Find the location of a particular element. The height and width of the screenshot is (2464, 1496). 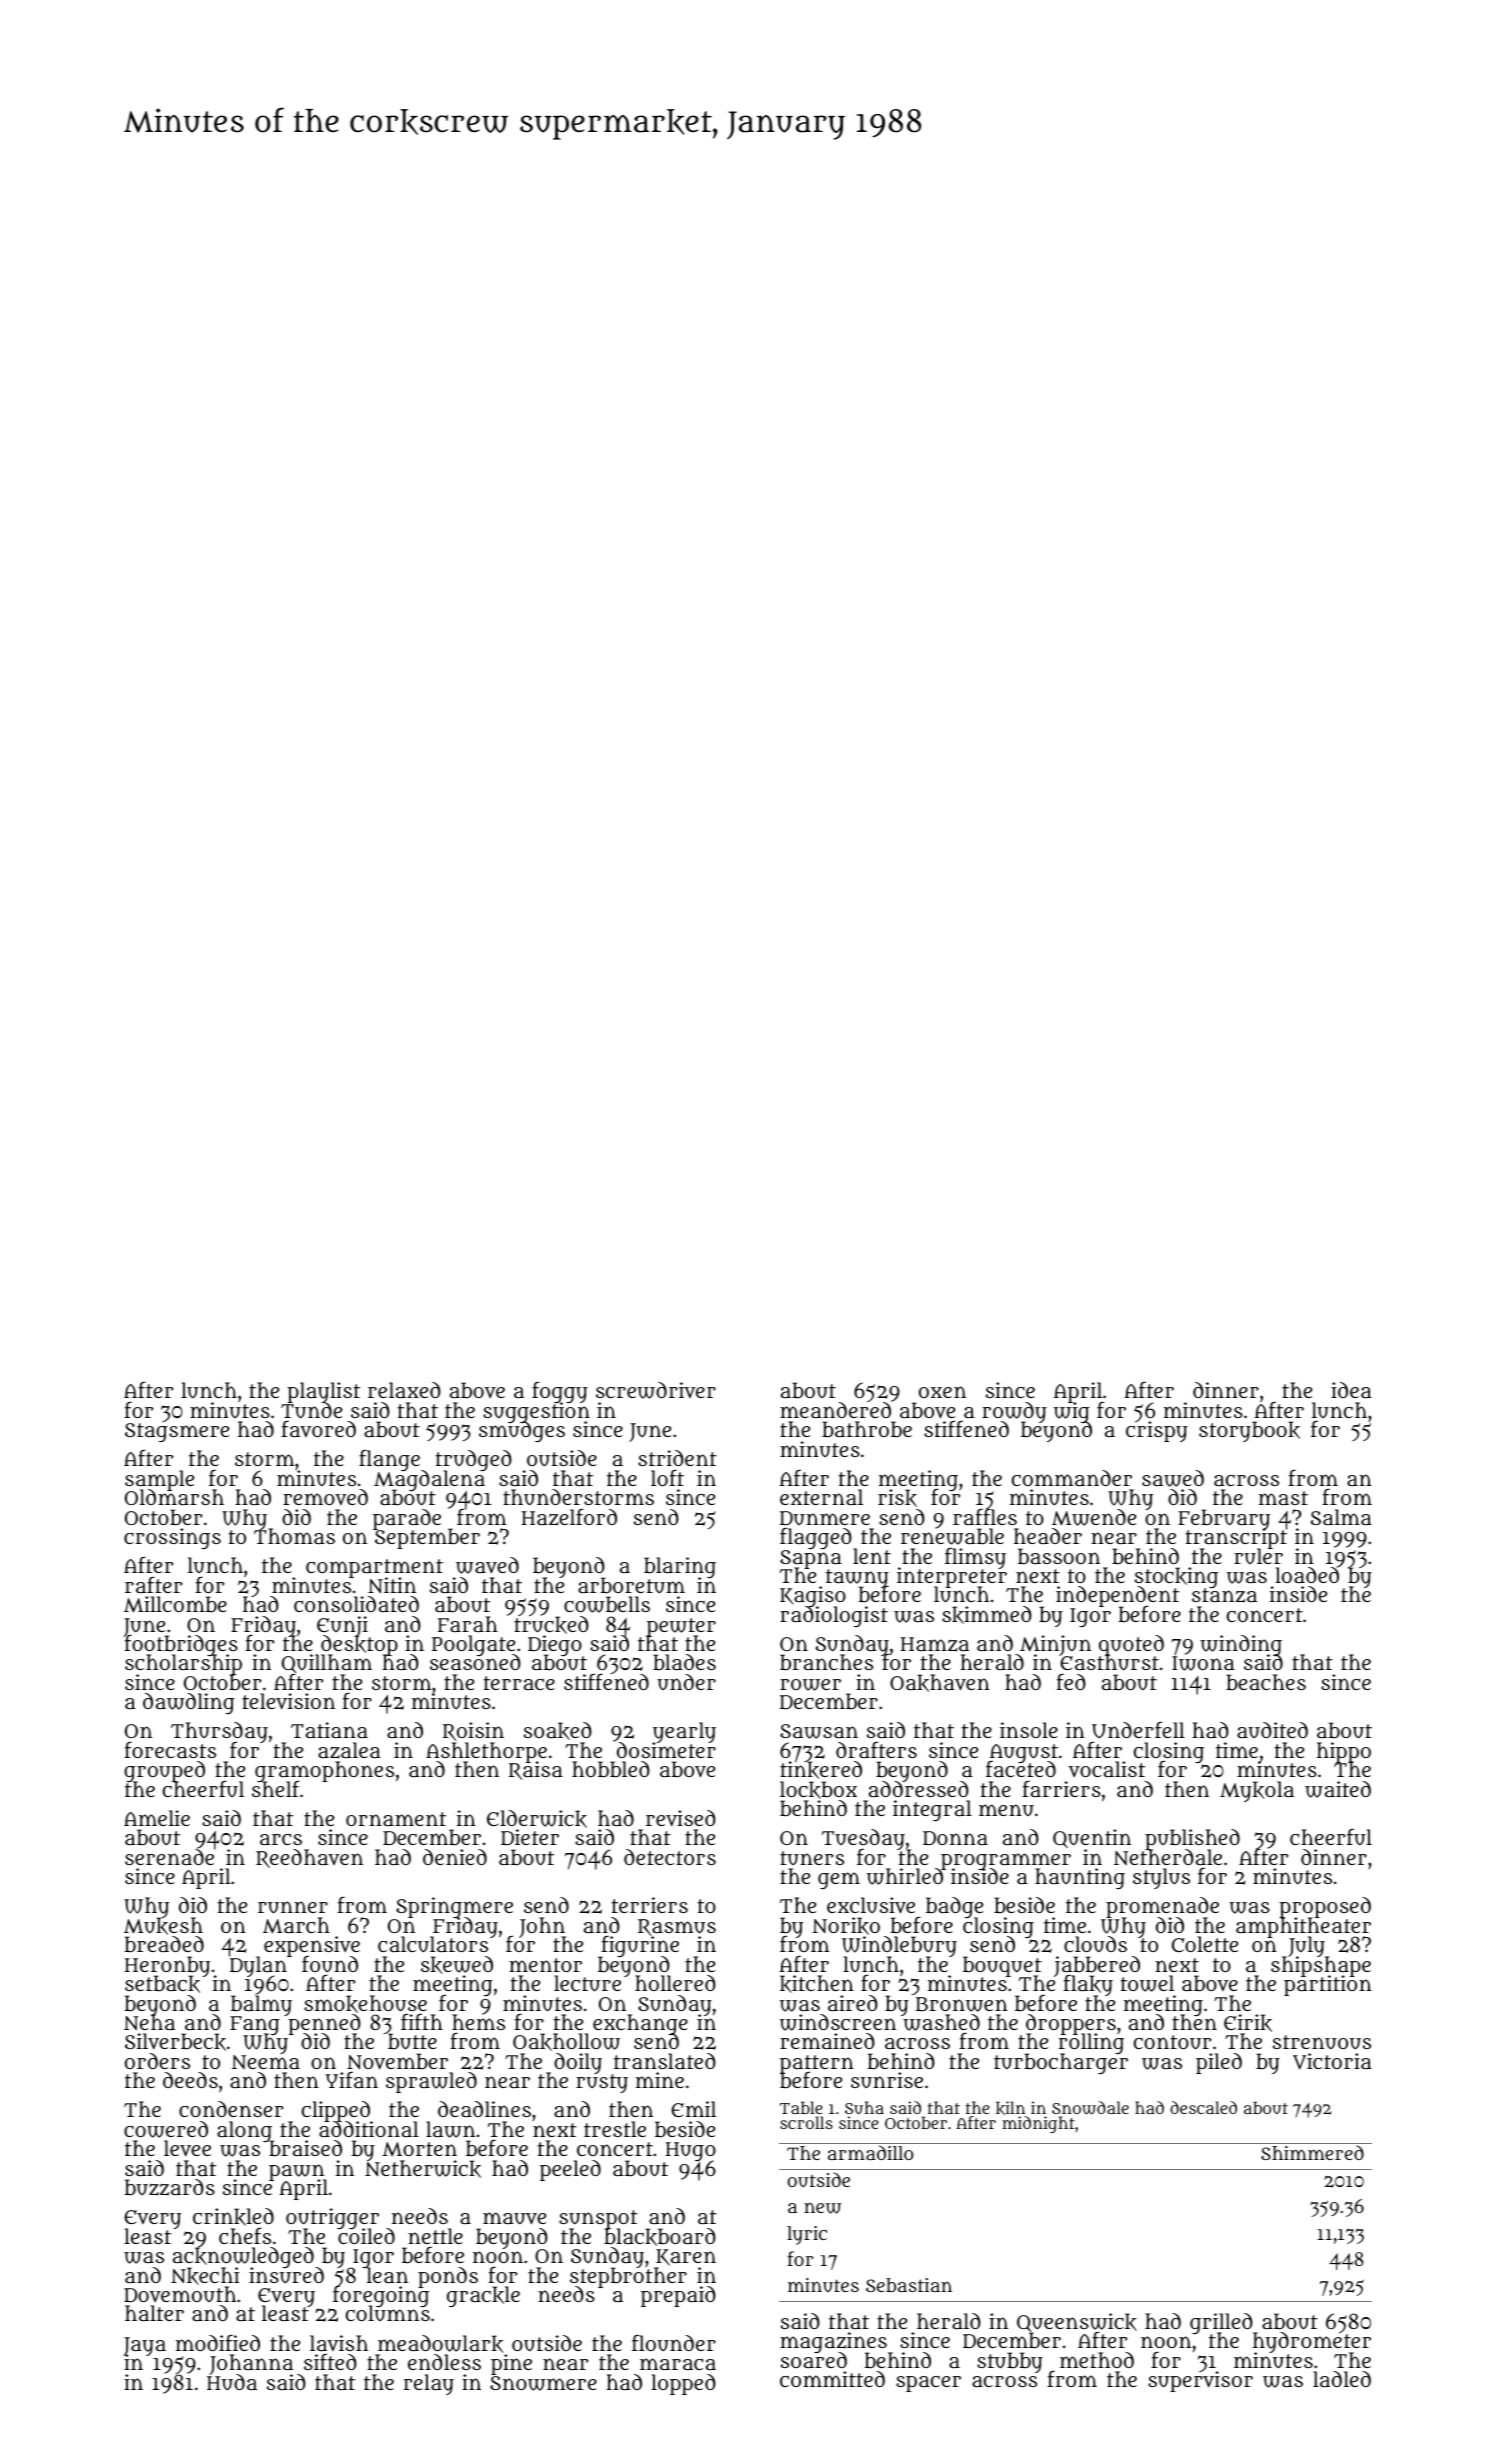

buzzards is located at coordinates (169, 2187).
